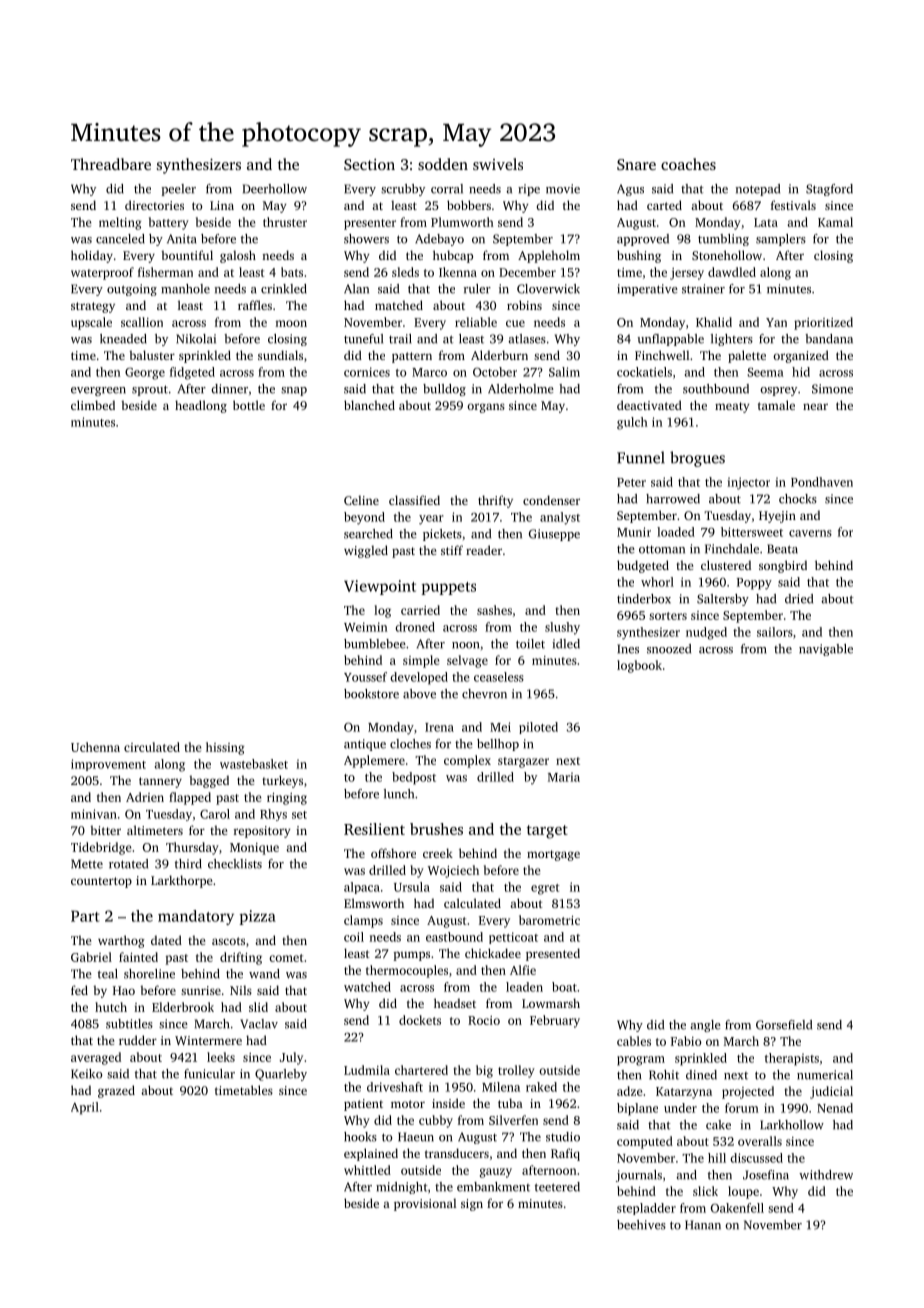 This document has height=1308, width=924. Describe the element at coordinates (275, 189) in the document. I see `Deerhollow` at that location.
